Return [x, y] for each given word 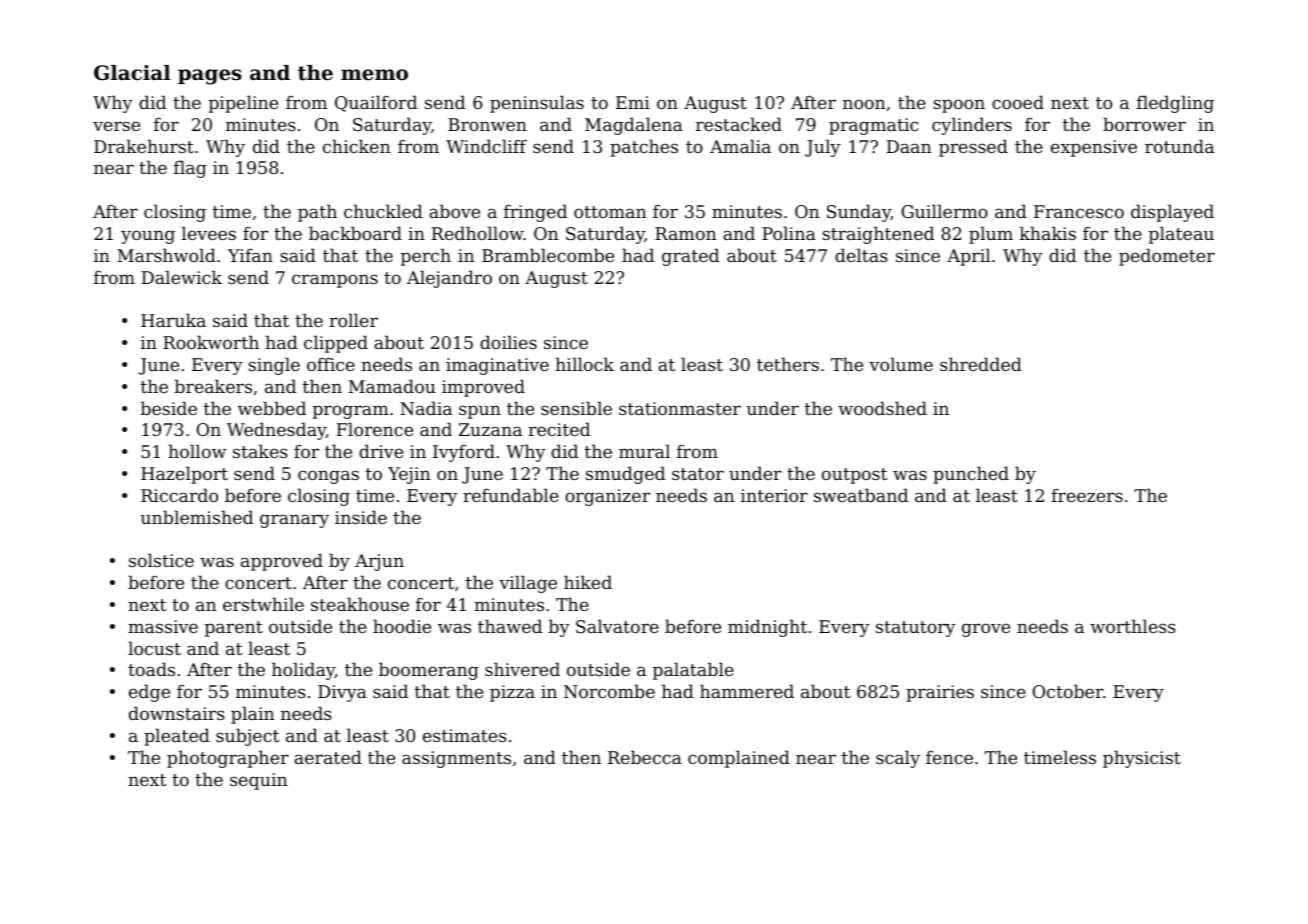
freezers [1087, 495]
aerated [328, 757]
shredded [981, 364]
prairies [940, 693]
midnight [767, 628]
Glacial [132, 73]
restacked [739, 124]
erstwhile [263, 604]
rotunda [1179, 146]
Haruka [173, 320]
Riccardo [179, 495]
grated [690, 257]
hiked [588, 582]
